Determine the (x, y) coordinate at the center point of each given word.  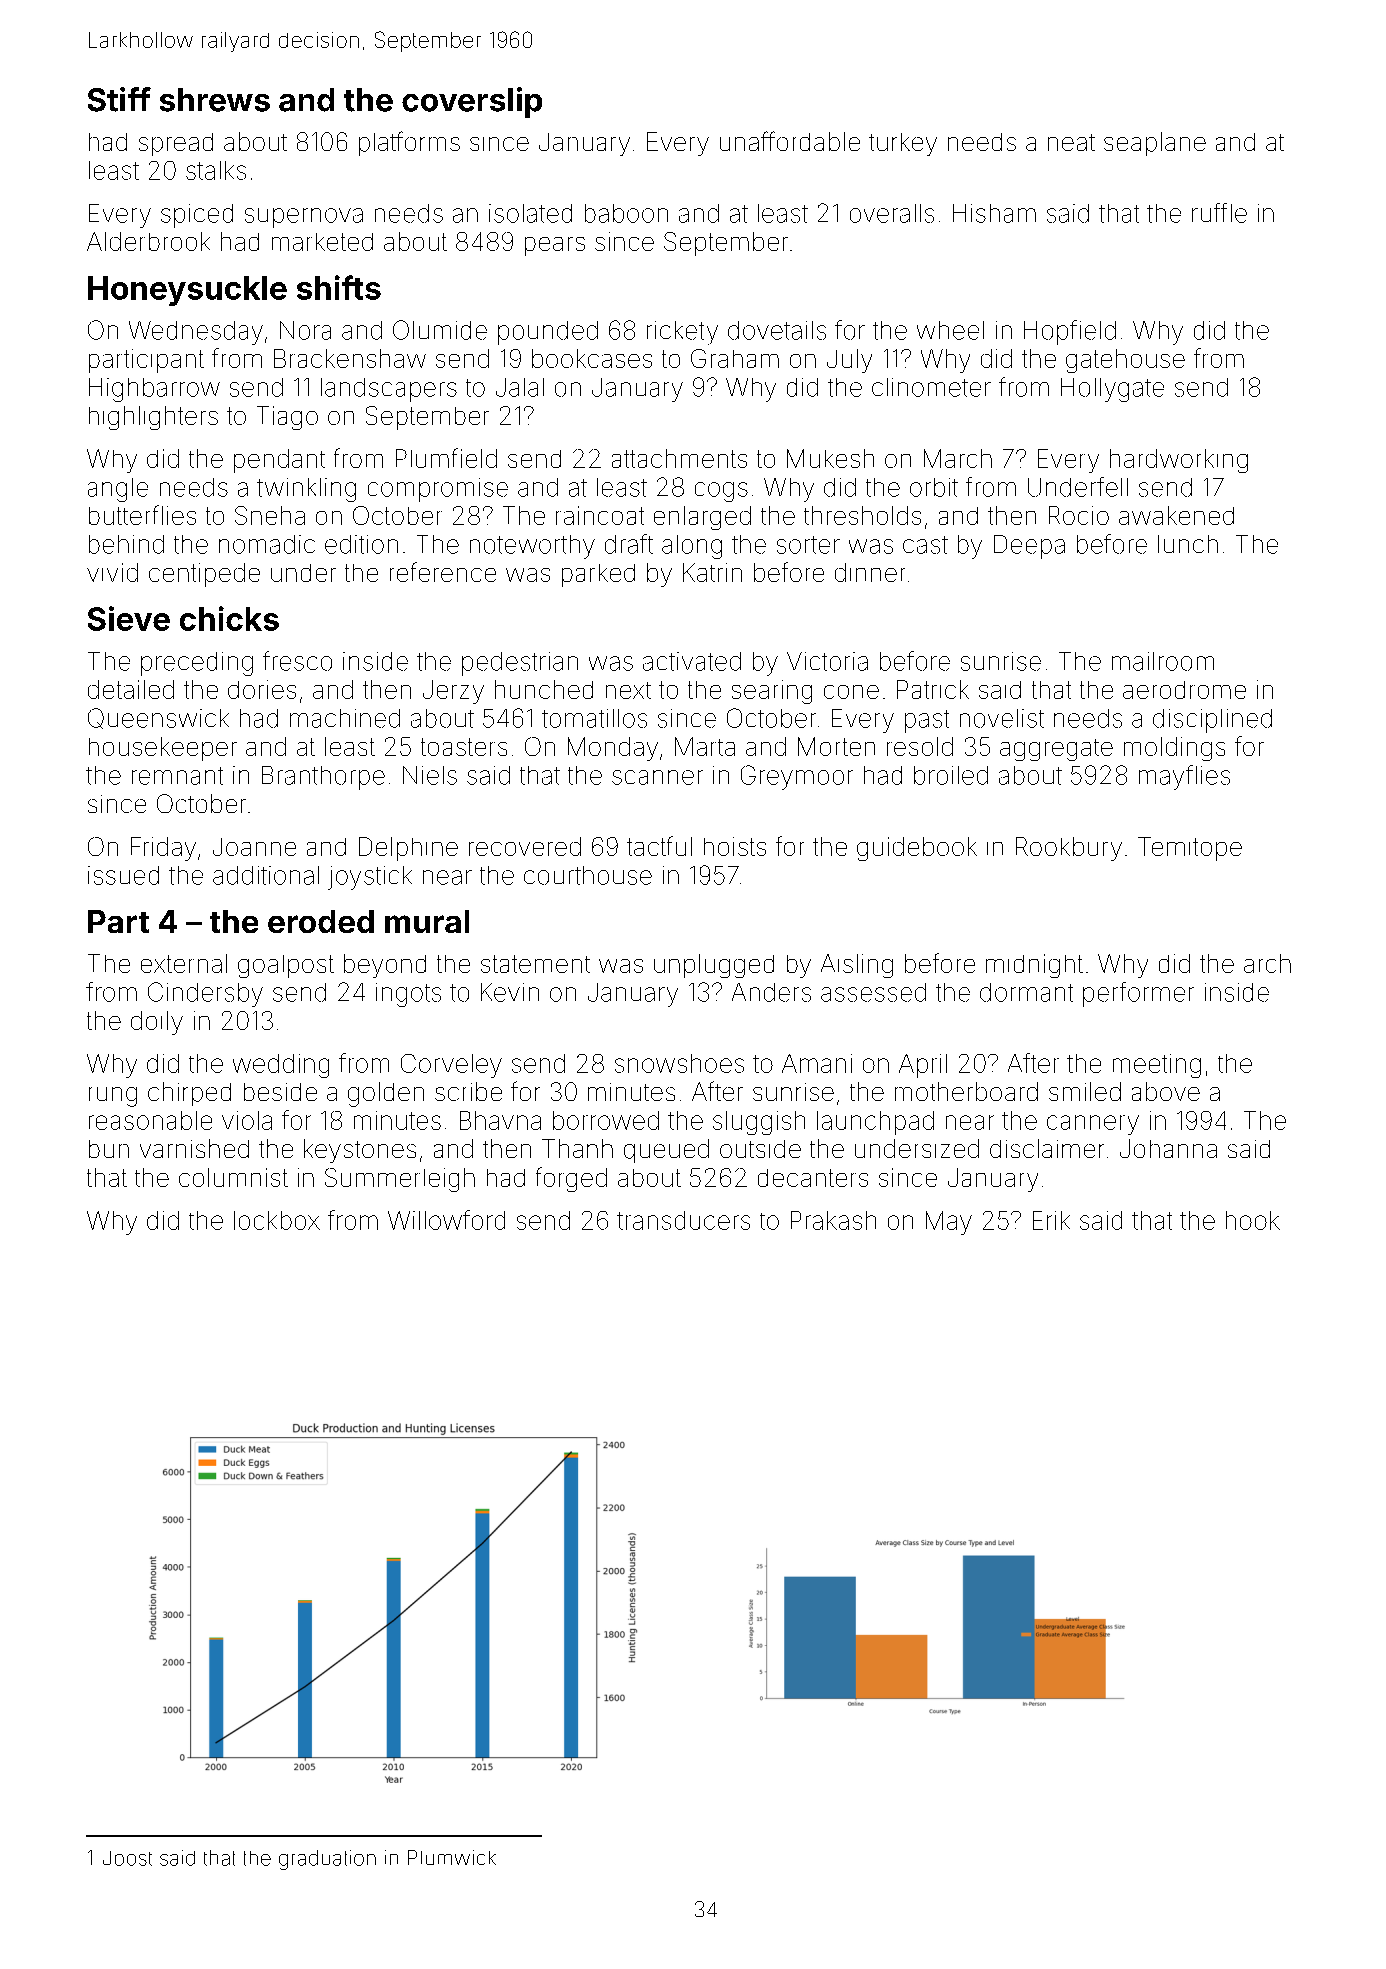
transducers (683, 1220)
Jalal (520, 387)
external (184, 963)
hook (1253, 1220)
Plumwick (452, 1857)
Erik (1051, 1220)
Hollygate (1112, 390)
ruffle (1219, 213)
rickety (682, 333)
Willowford (446, 1220)
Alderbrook (148, 241)
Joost (127, 1858)
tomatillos (594, 718)
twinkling (306, 490)
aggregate (1056, 750)
